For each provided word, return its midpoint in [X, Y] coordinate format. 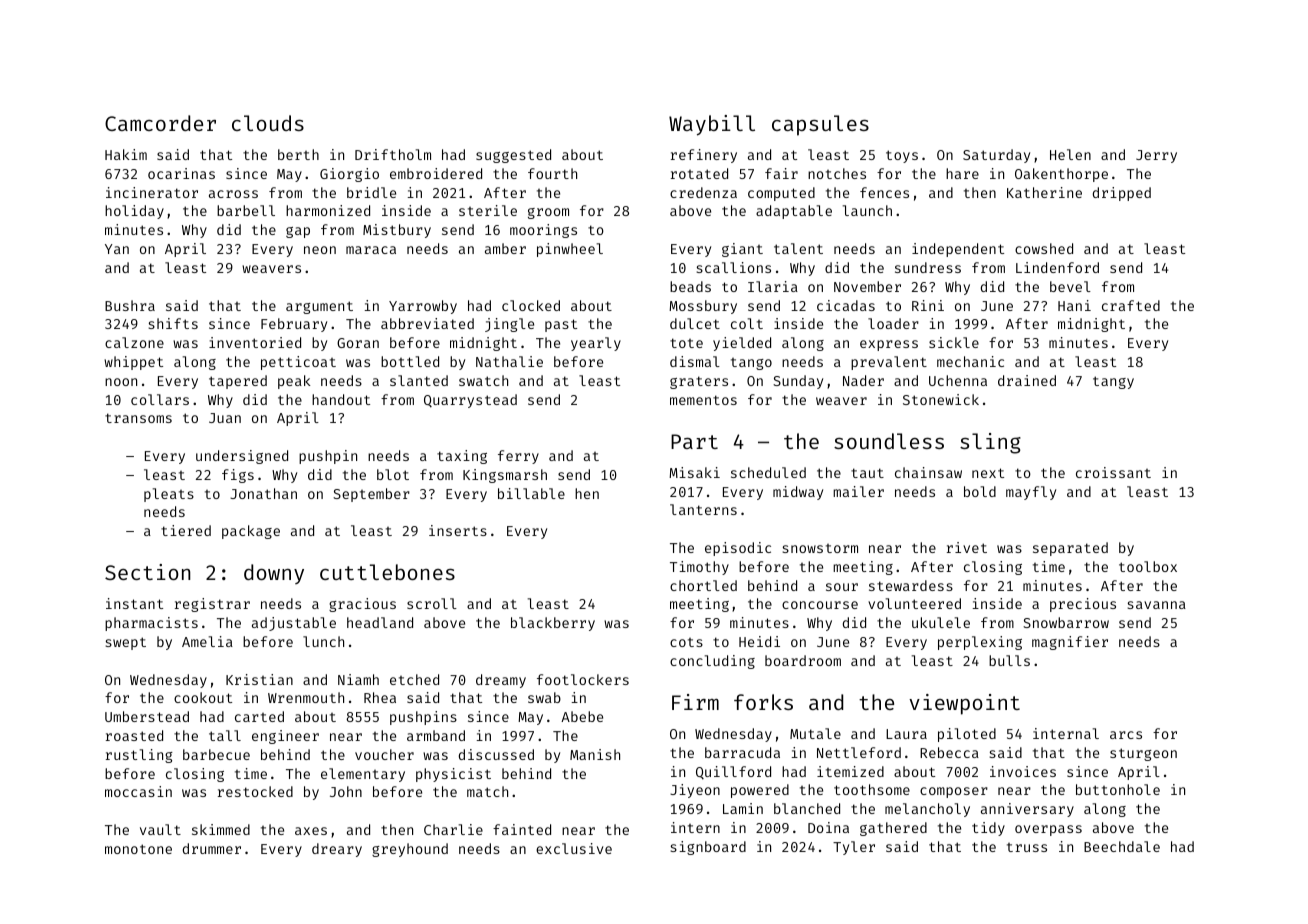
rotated [699, 173]
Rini [928, 305]
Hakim [126, 154]
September [371, 495]
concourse [820, 605]
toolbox [1148, 566]
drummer [212, 848]
